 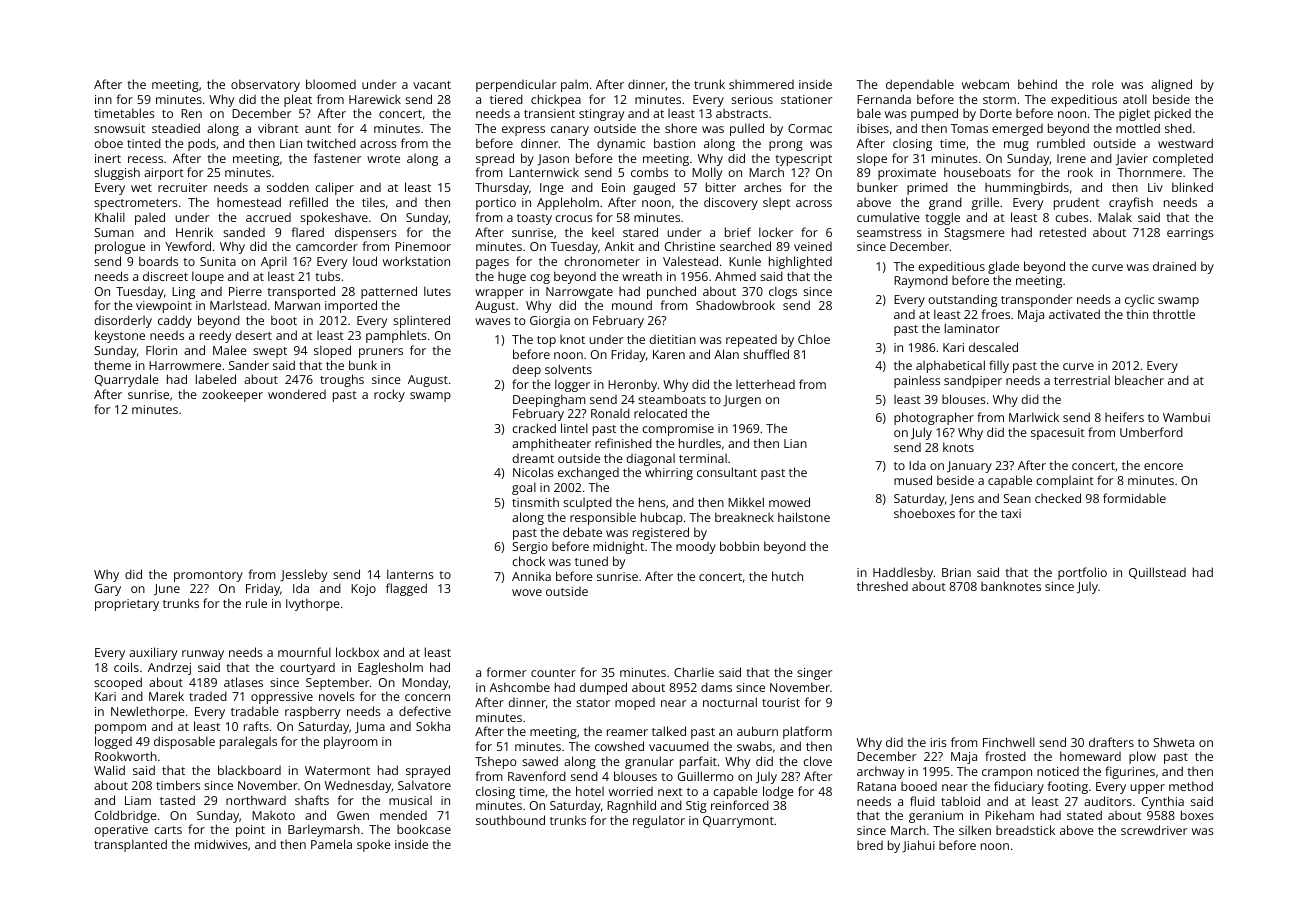 What do you see at coordinates (120, 336) in the screenshot?
I see `keystone` at bounding box center [120, 336].
